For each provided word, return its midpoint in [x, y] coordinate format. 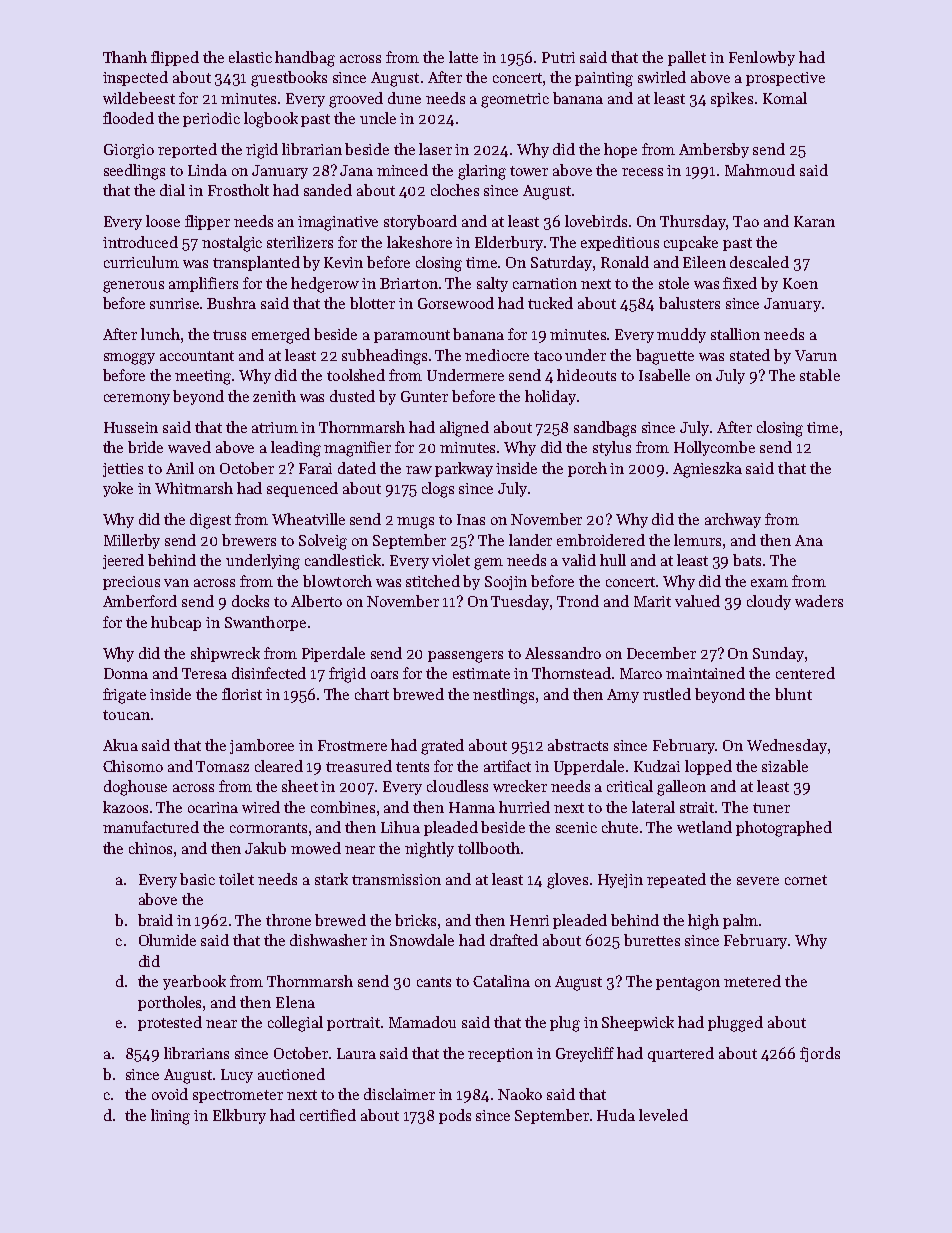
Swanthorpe [265, 623]
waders [819, 601]
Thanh [125, 57]
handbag [305, 59]
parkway [464, 469]
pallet [687, 58]
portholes [169, 1003]
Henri [529, 920]
